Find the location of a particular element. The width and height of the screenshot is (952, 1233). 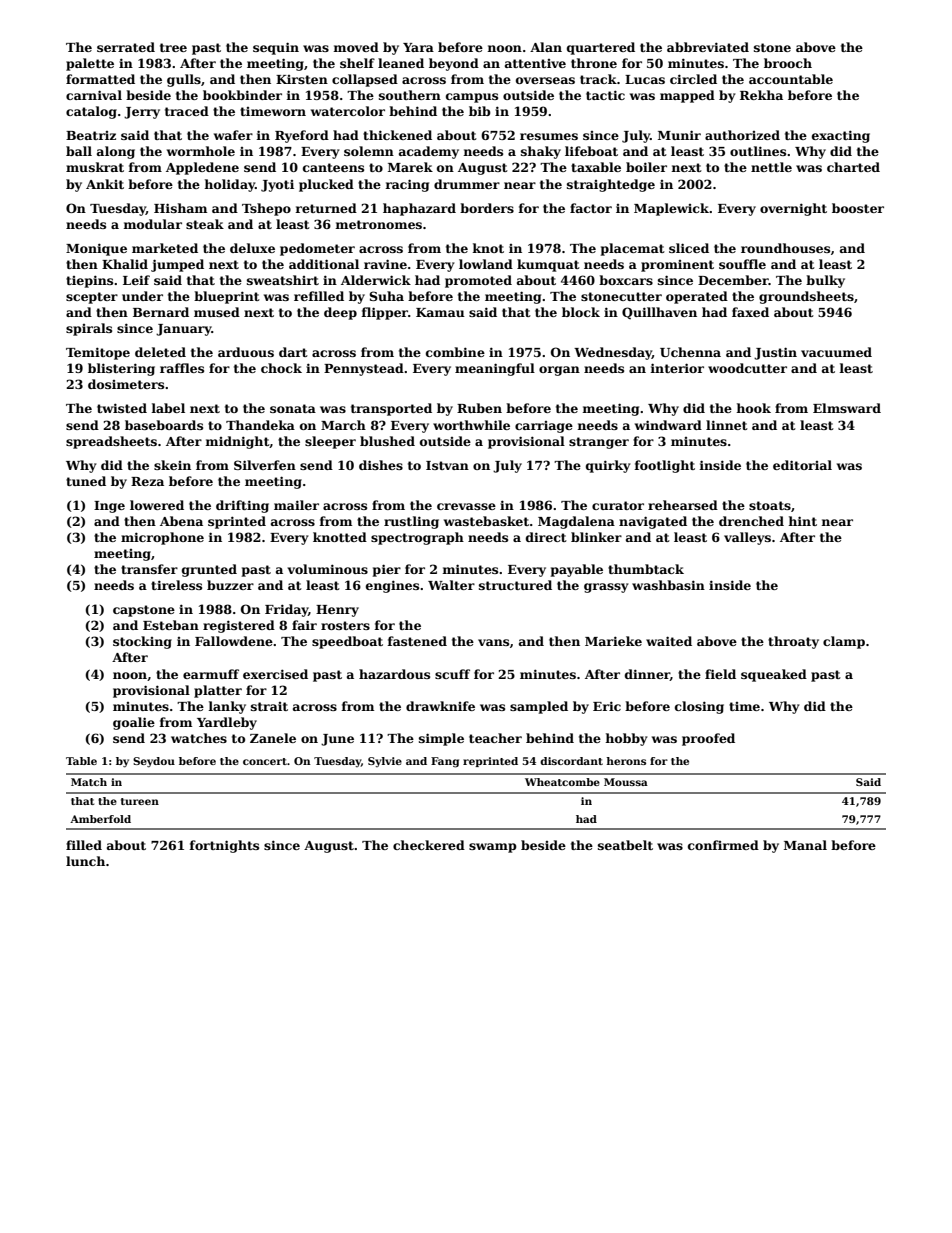

sampled is located at coordinates (539, 707).
